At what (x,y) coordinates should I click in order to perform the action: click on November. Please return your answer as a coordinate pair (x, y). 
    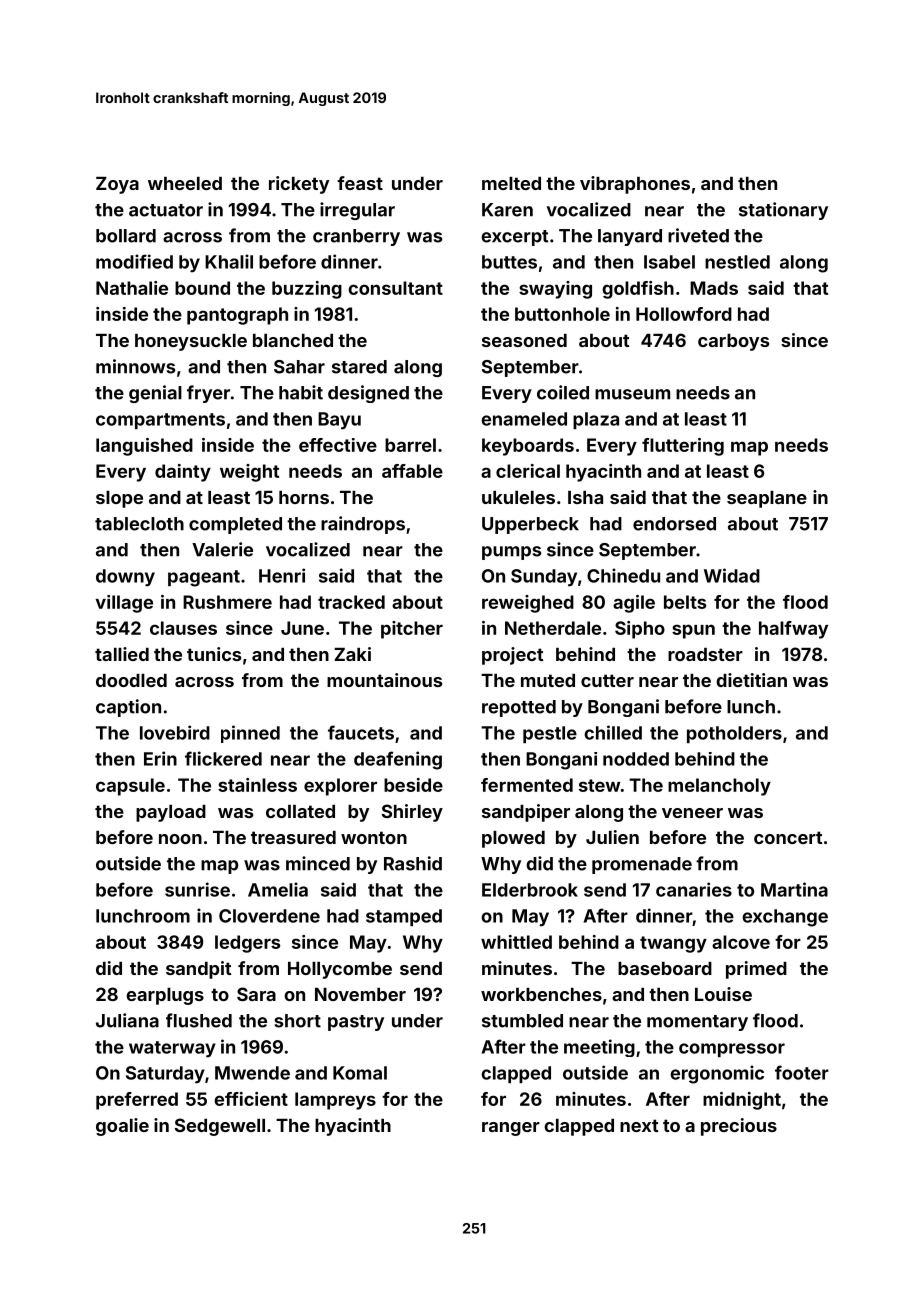
    Looking at the image, I should click on (360, 994).
